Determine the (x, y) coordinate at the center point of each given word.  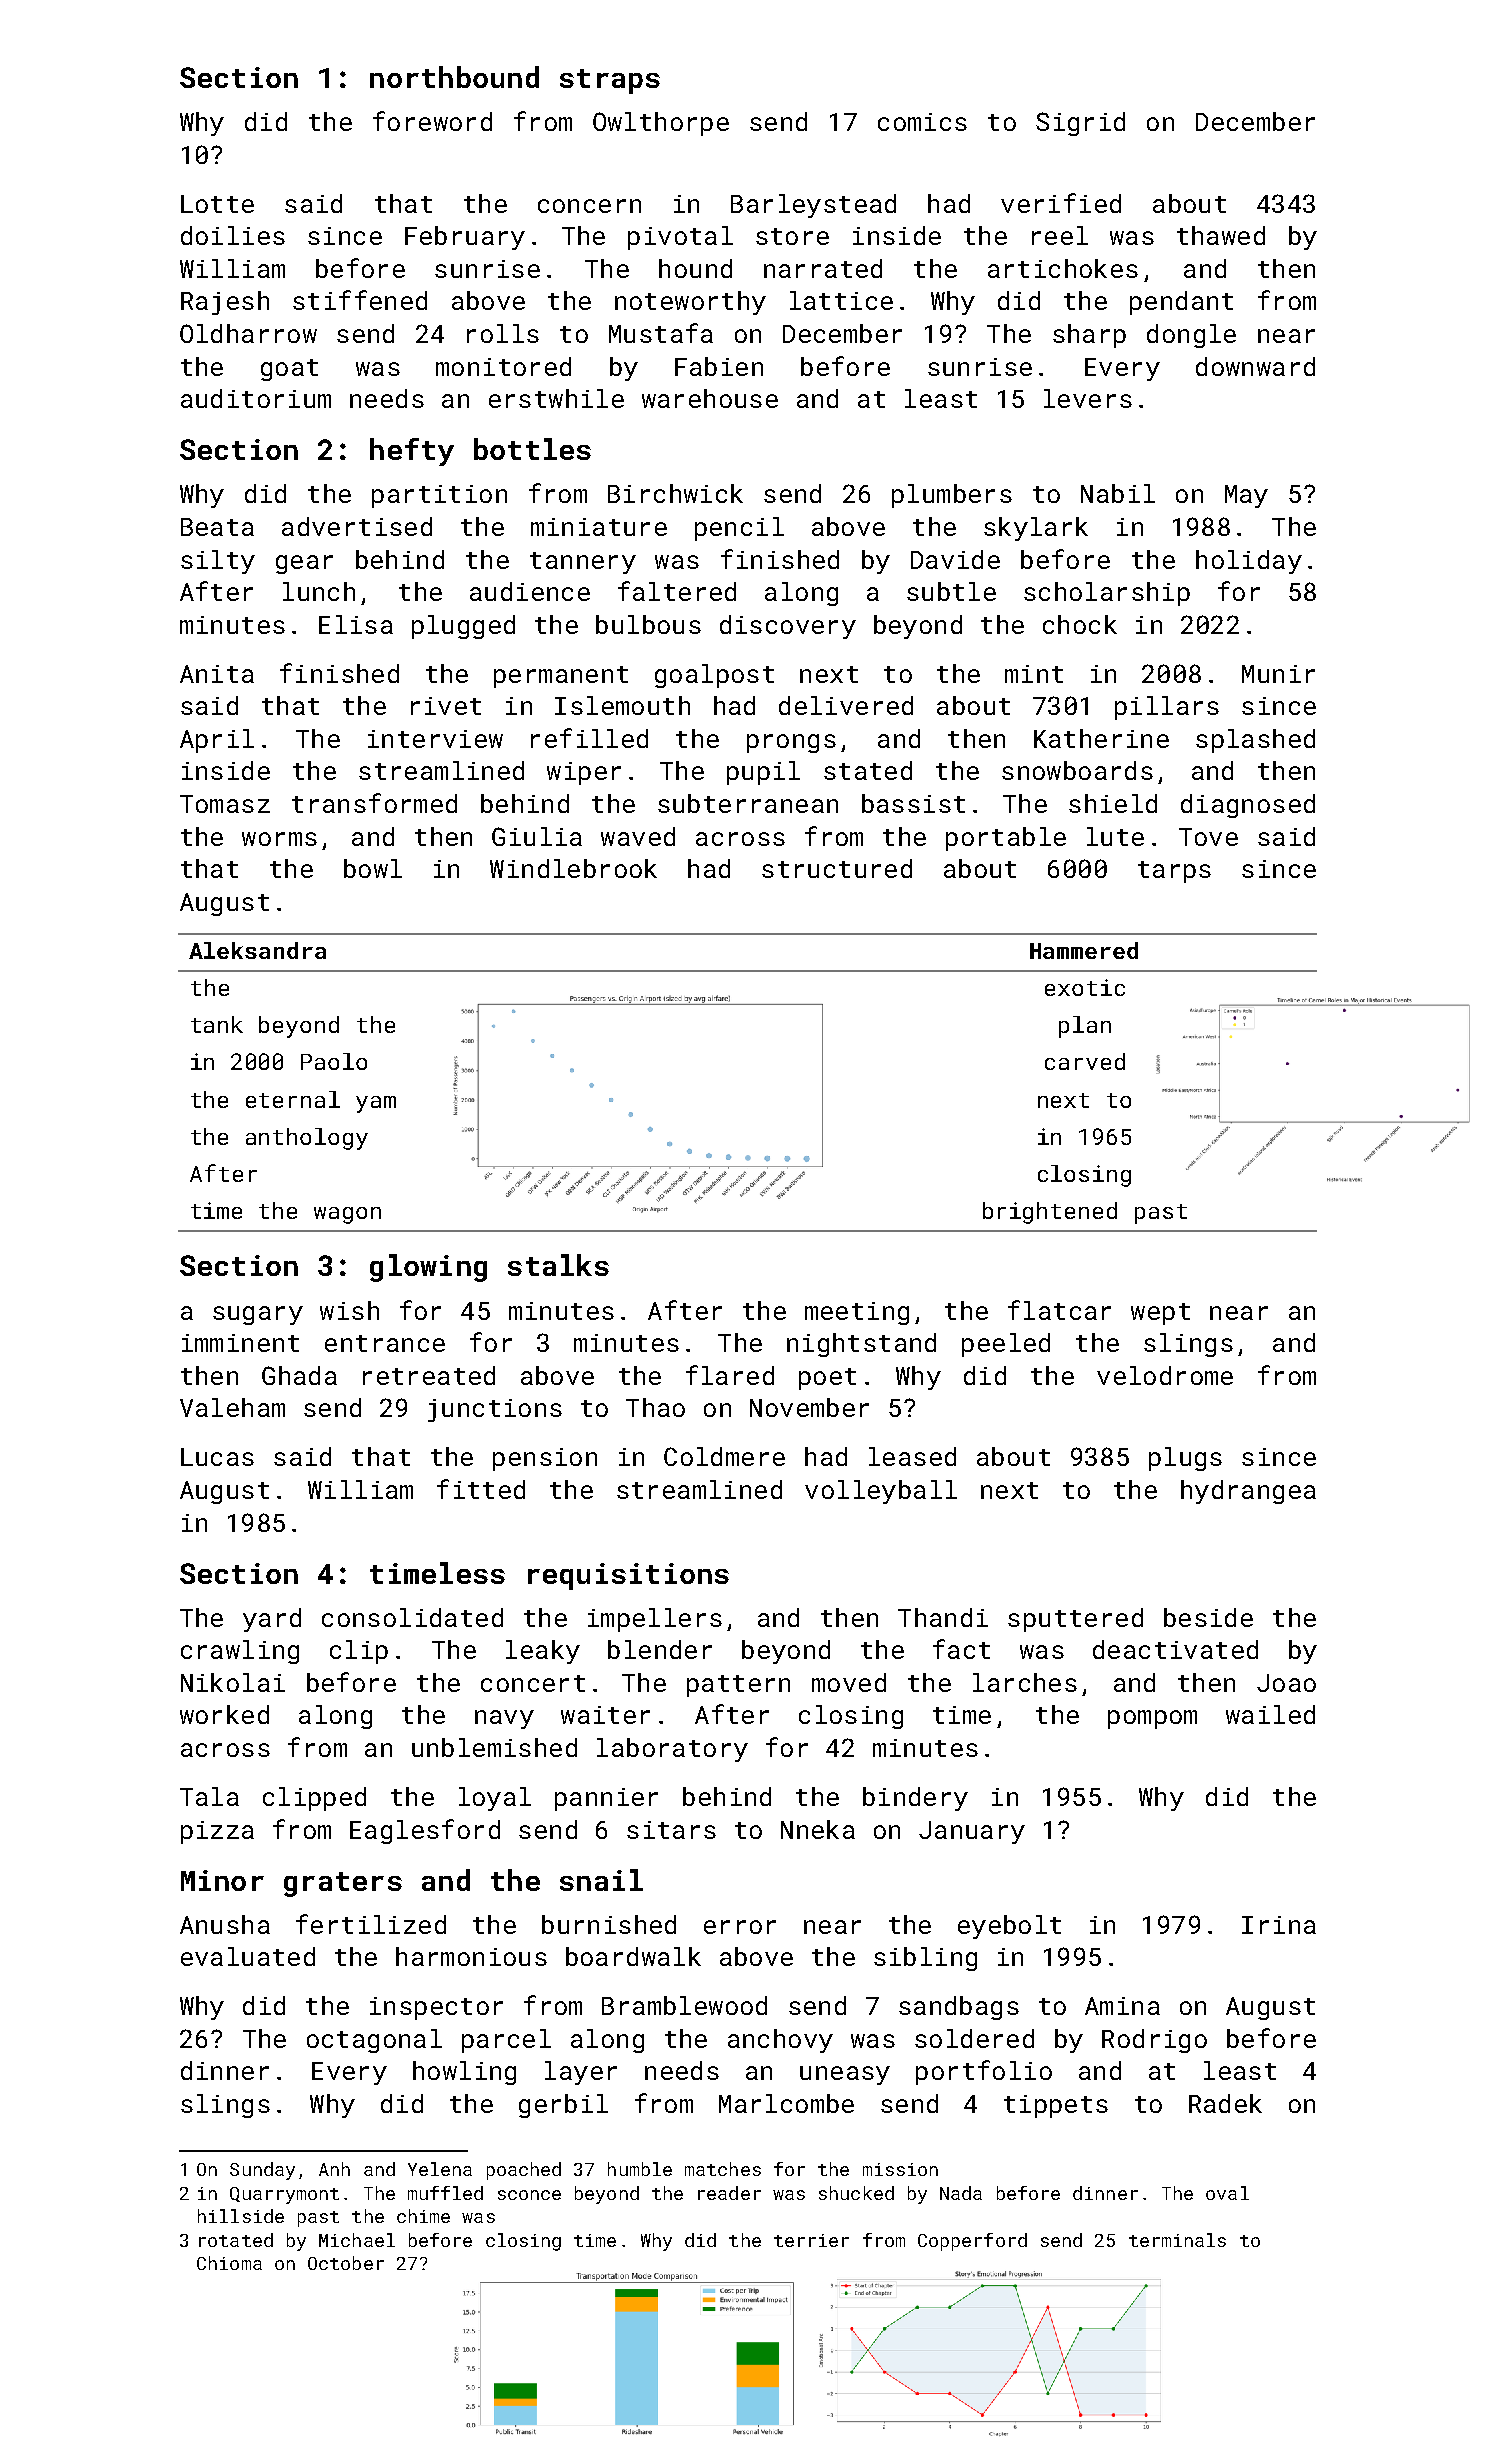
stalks (558, 1265)
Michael (357, 2240)
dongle (1191, 336)
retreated (429, 1375)
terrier (811, 2240)
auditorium (256, 398)
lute (1115, 836)
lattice (841, 300)
